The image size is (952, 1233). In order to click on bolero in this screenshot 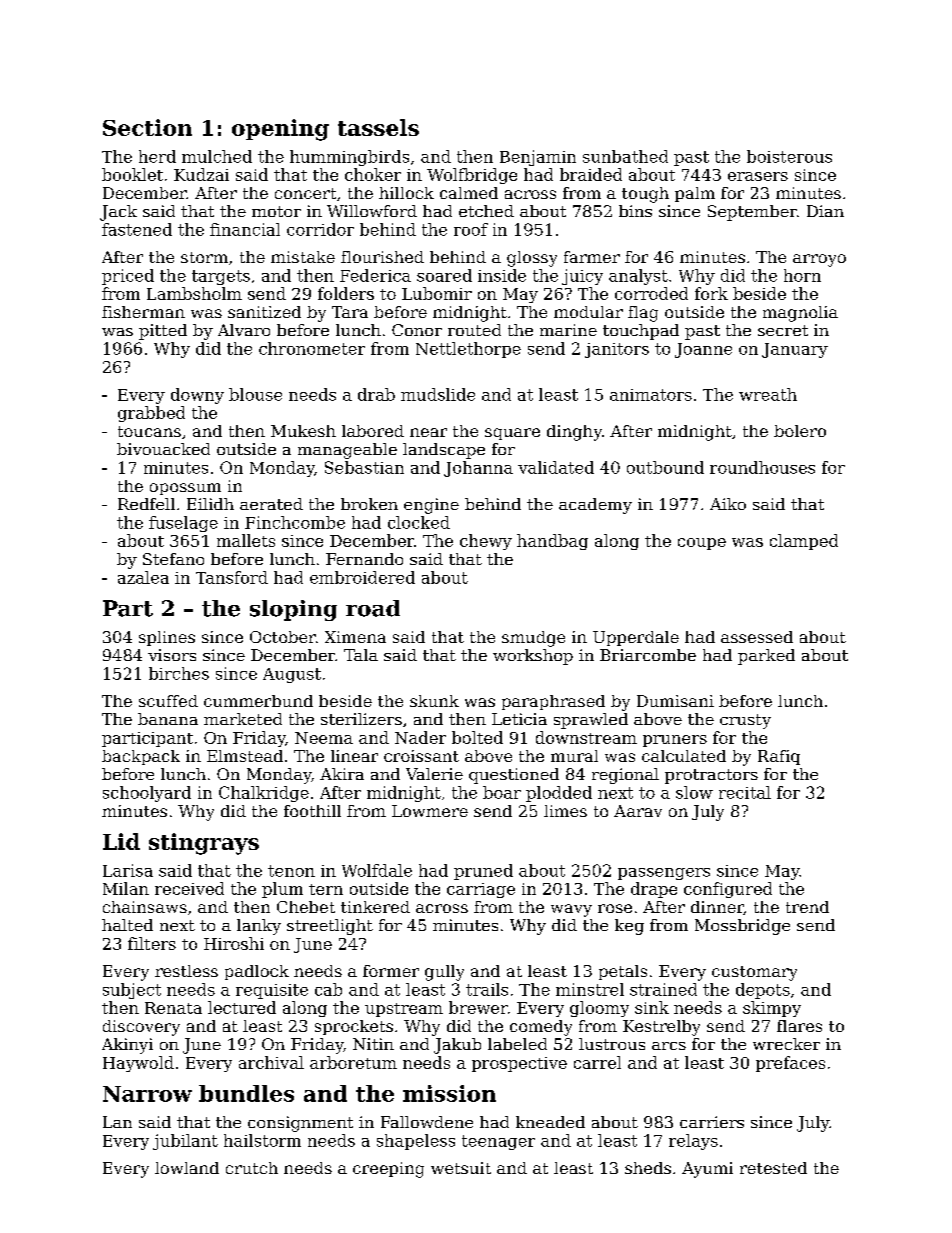, I will do `click(800, 431)`.
